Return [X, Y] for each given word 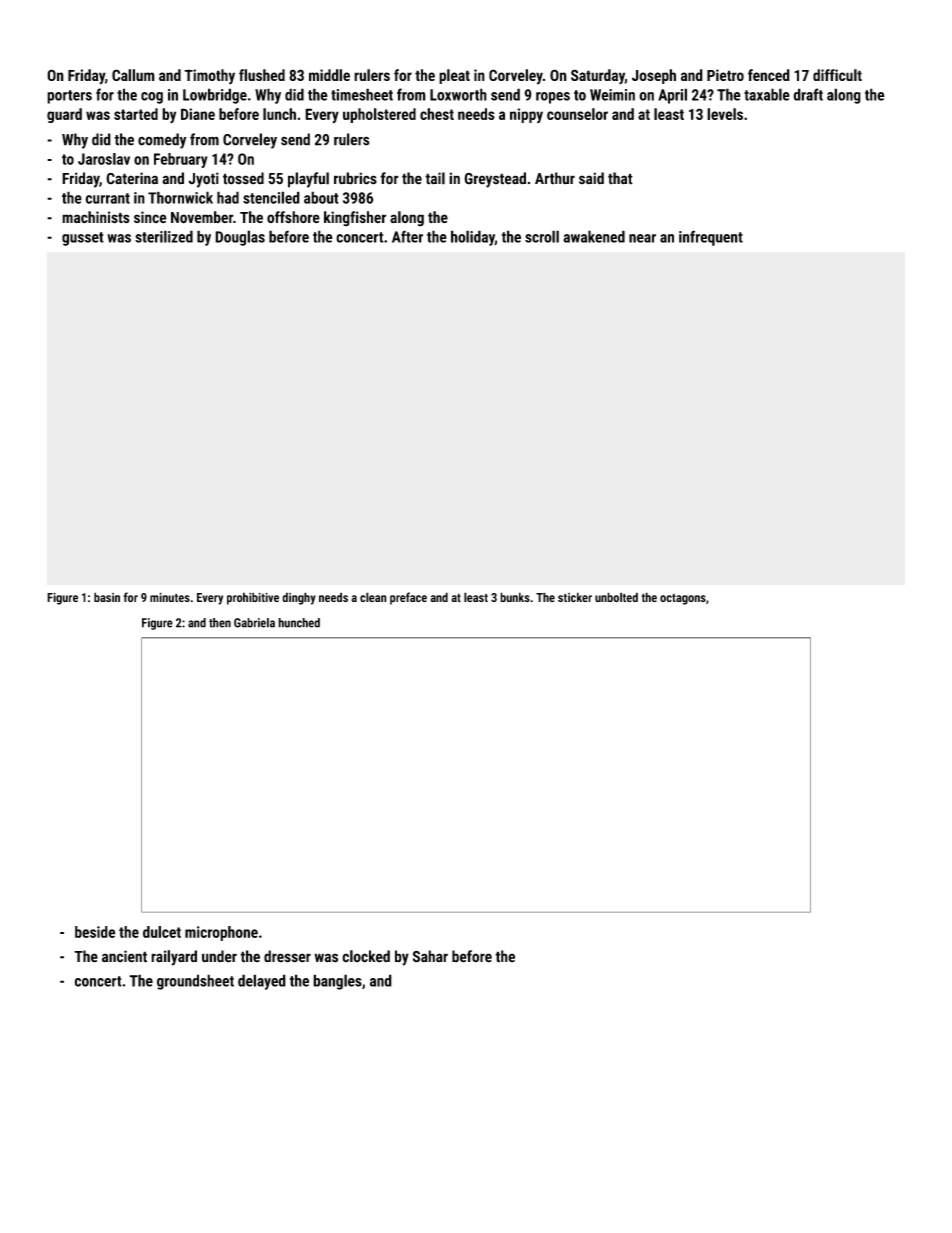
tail [435, 178]
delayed [262, 982]
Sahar [430, 956]
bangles [337, 982]
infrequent [711, 238]
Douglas [240, 238]
